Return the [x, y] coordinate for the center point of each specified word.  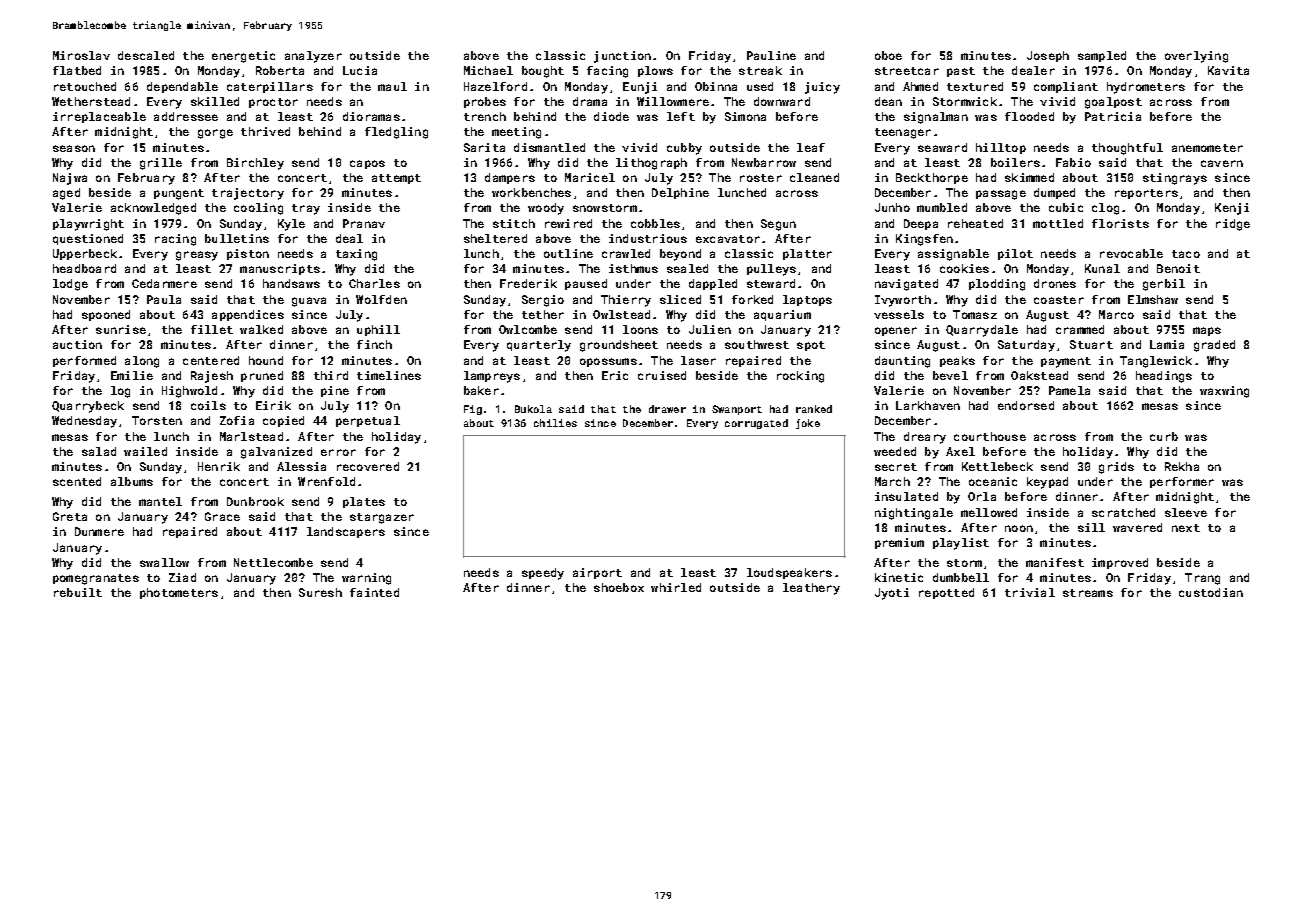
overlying [1196, 57]
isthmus [633, 268]
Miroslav [81, 55]
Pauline [771, 55]
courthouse [990, 436]
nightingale [914, 514]
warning [366, 579]
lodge [70, 285]
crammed [1080, 329]
